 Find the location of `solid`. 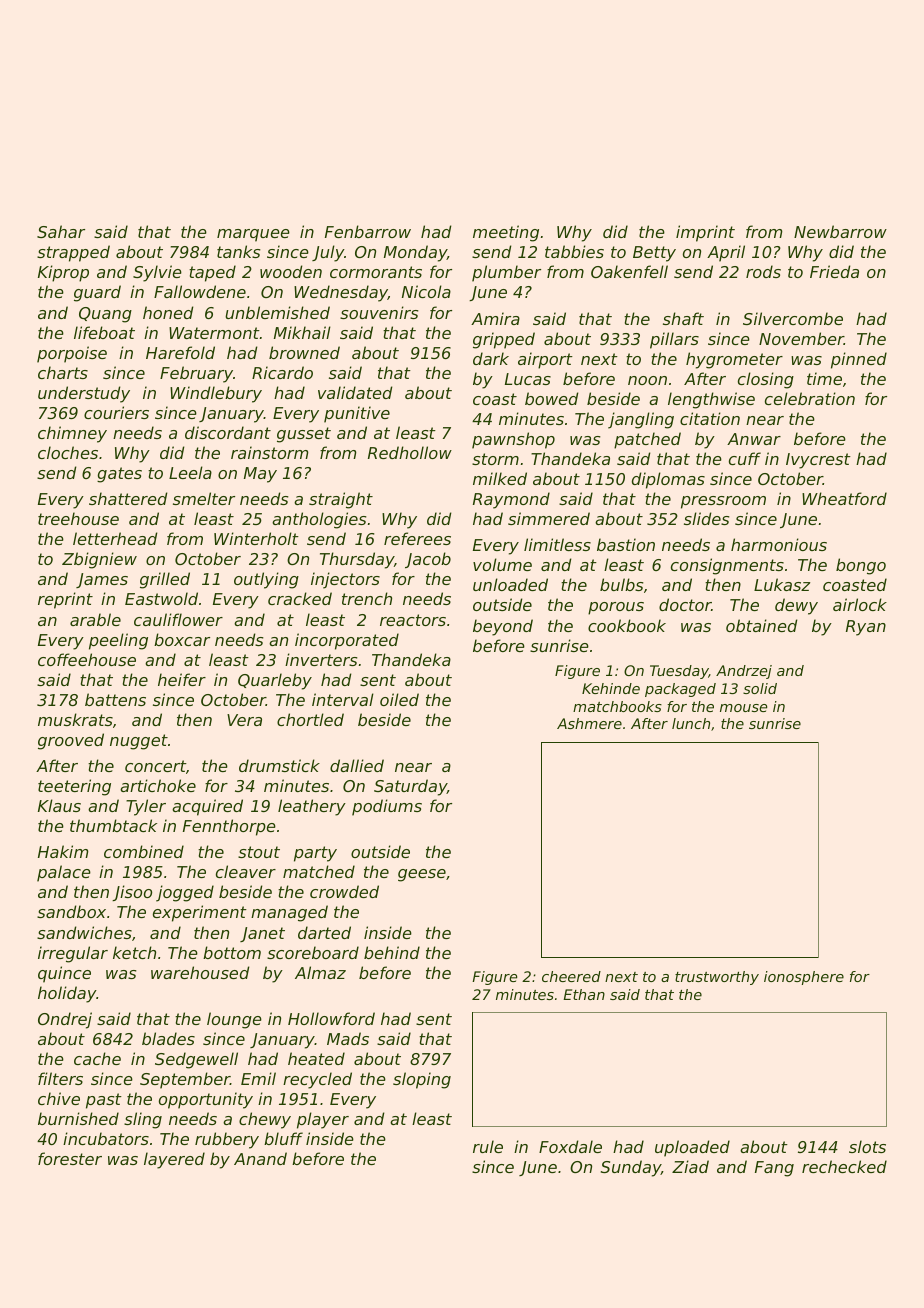

solid is located at coordinates (760, 688).
